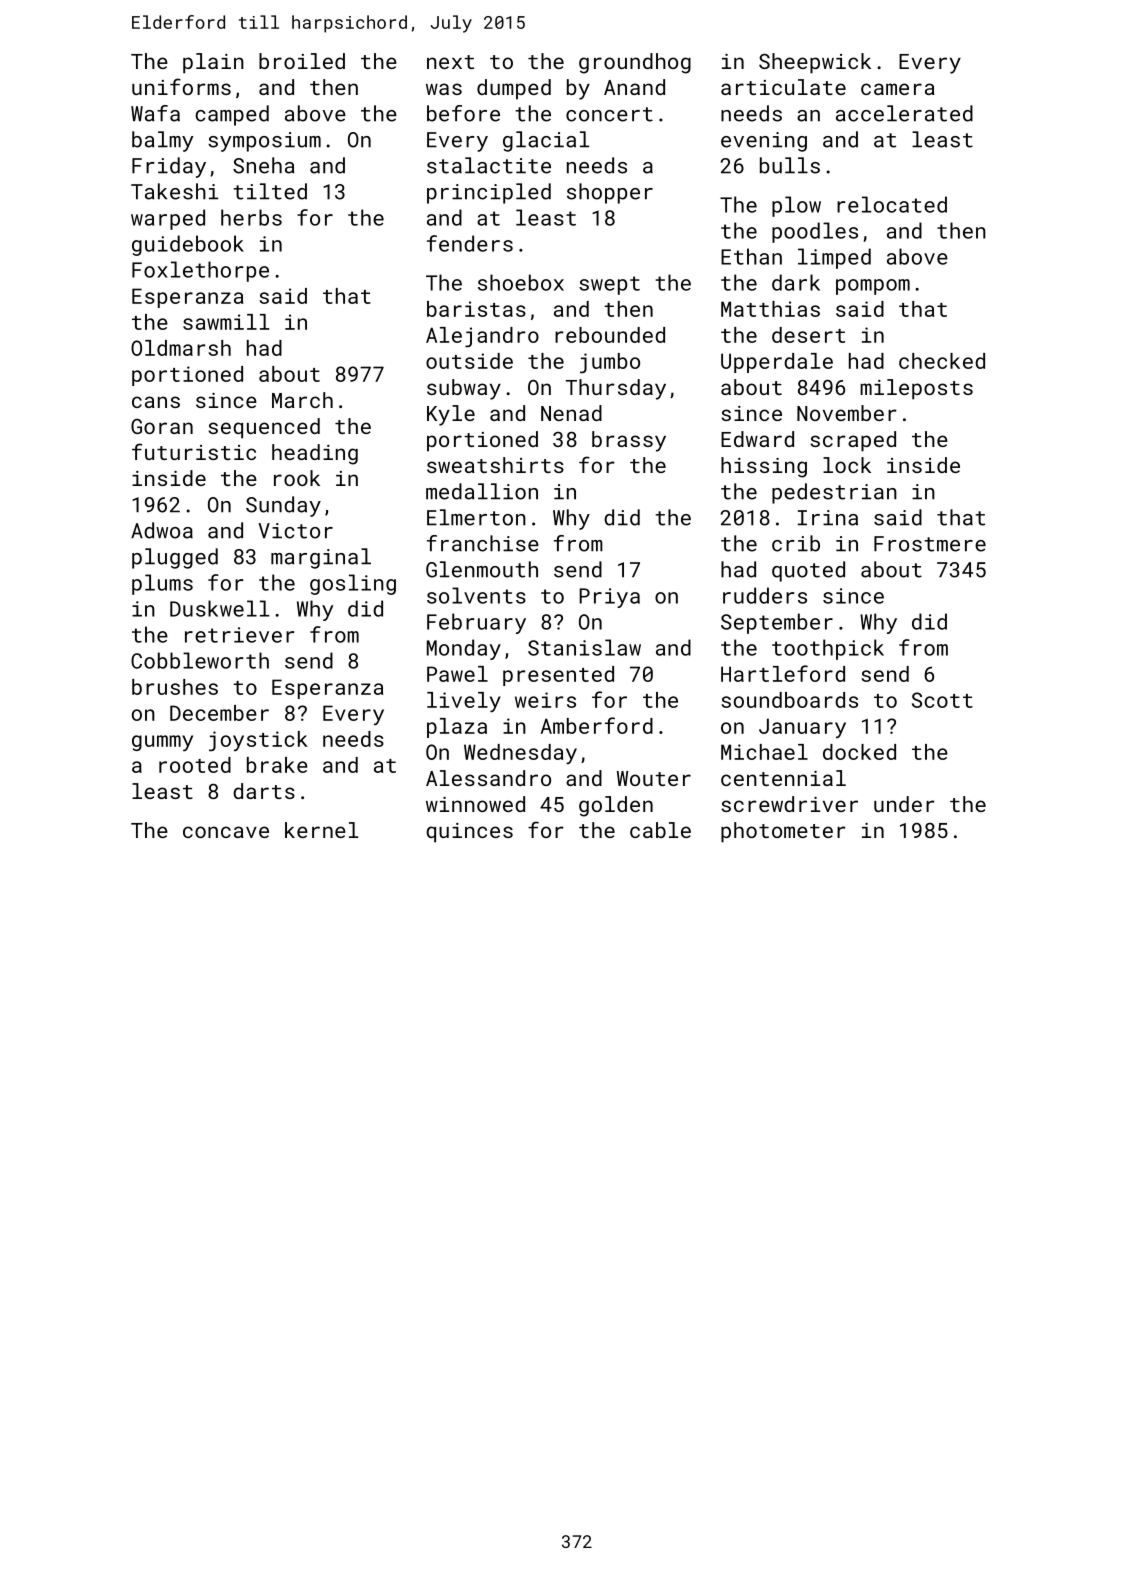 The height and width of the screenshot is (1586, 1122). I want to click on Sheepwick, so click(815, 63).
